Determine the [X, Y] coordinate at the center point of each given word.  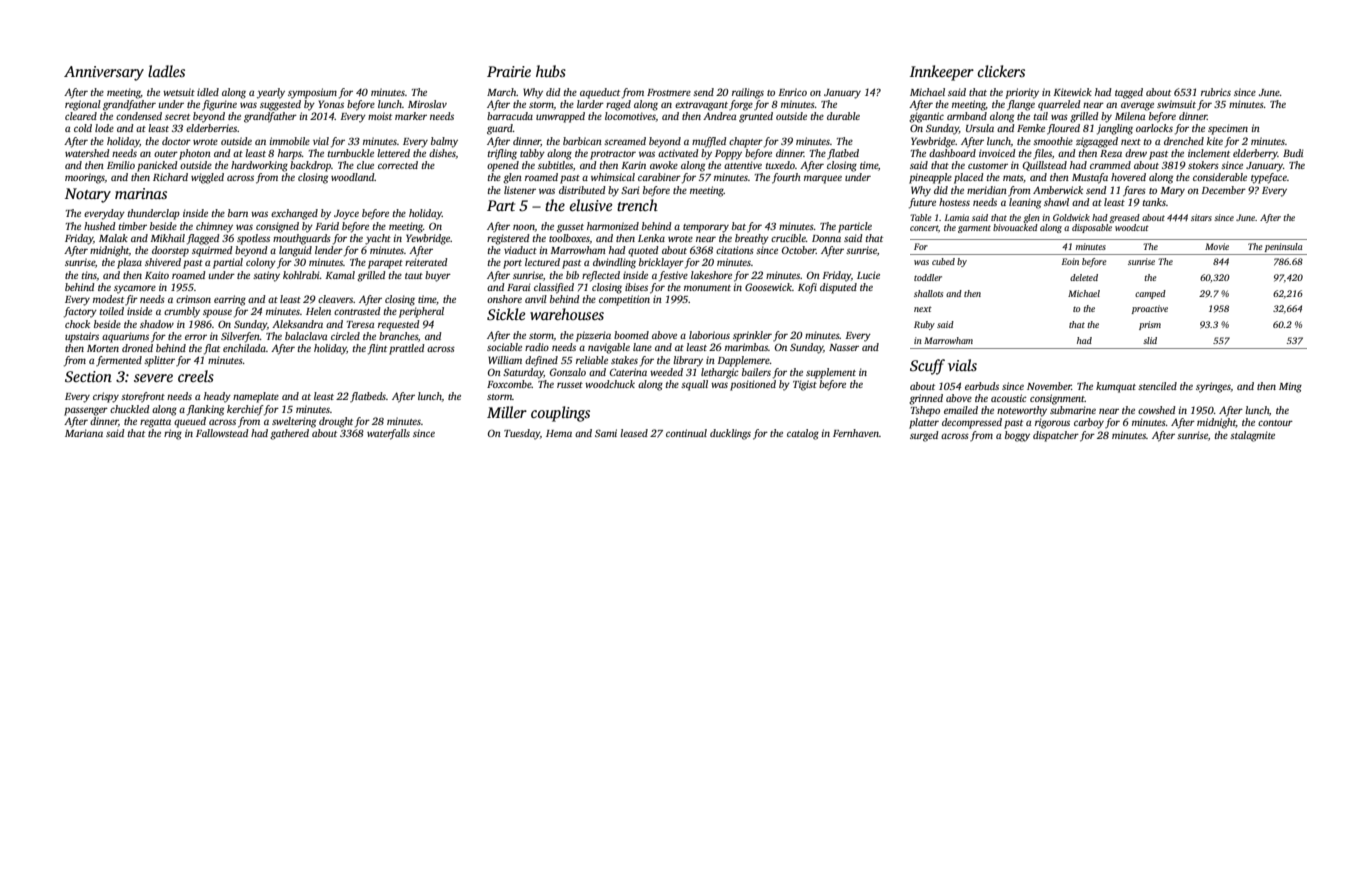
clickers [1001, 71]
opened [503, 166]
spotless [253, 239]
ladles [166, 71]
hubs [551, 71]
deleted [1084, 277]
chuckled [130, 409]
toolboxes [569, 238]
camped [1150, 294]
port [512, 264]
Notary [88, 195]
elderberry [1255, 154]
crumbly [182, 312]
